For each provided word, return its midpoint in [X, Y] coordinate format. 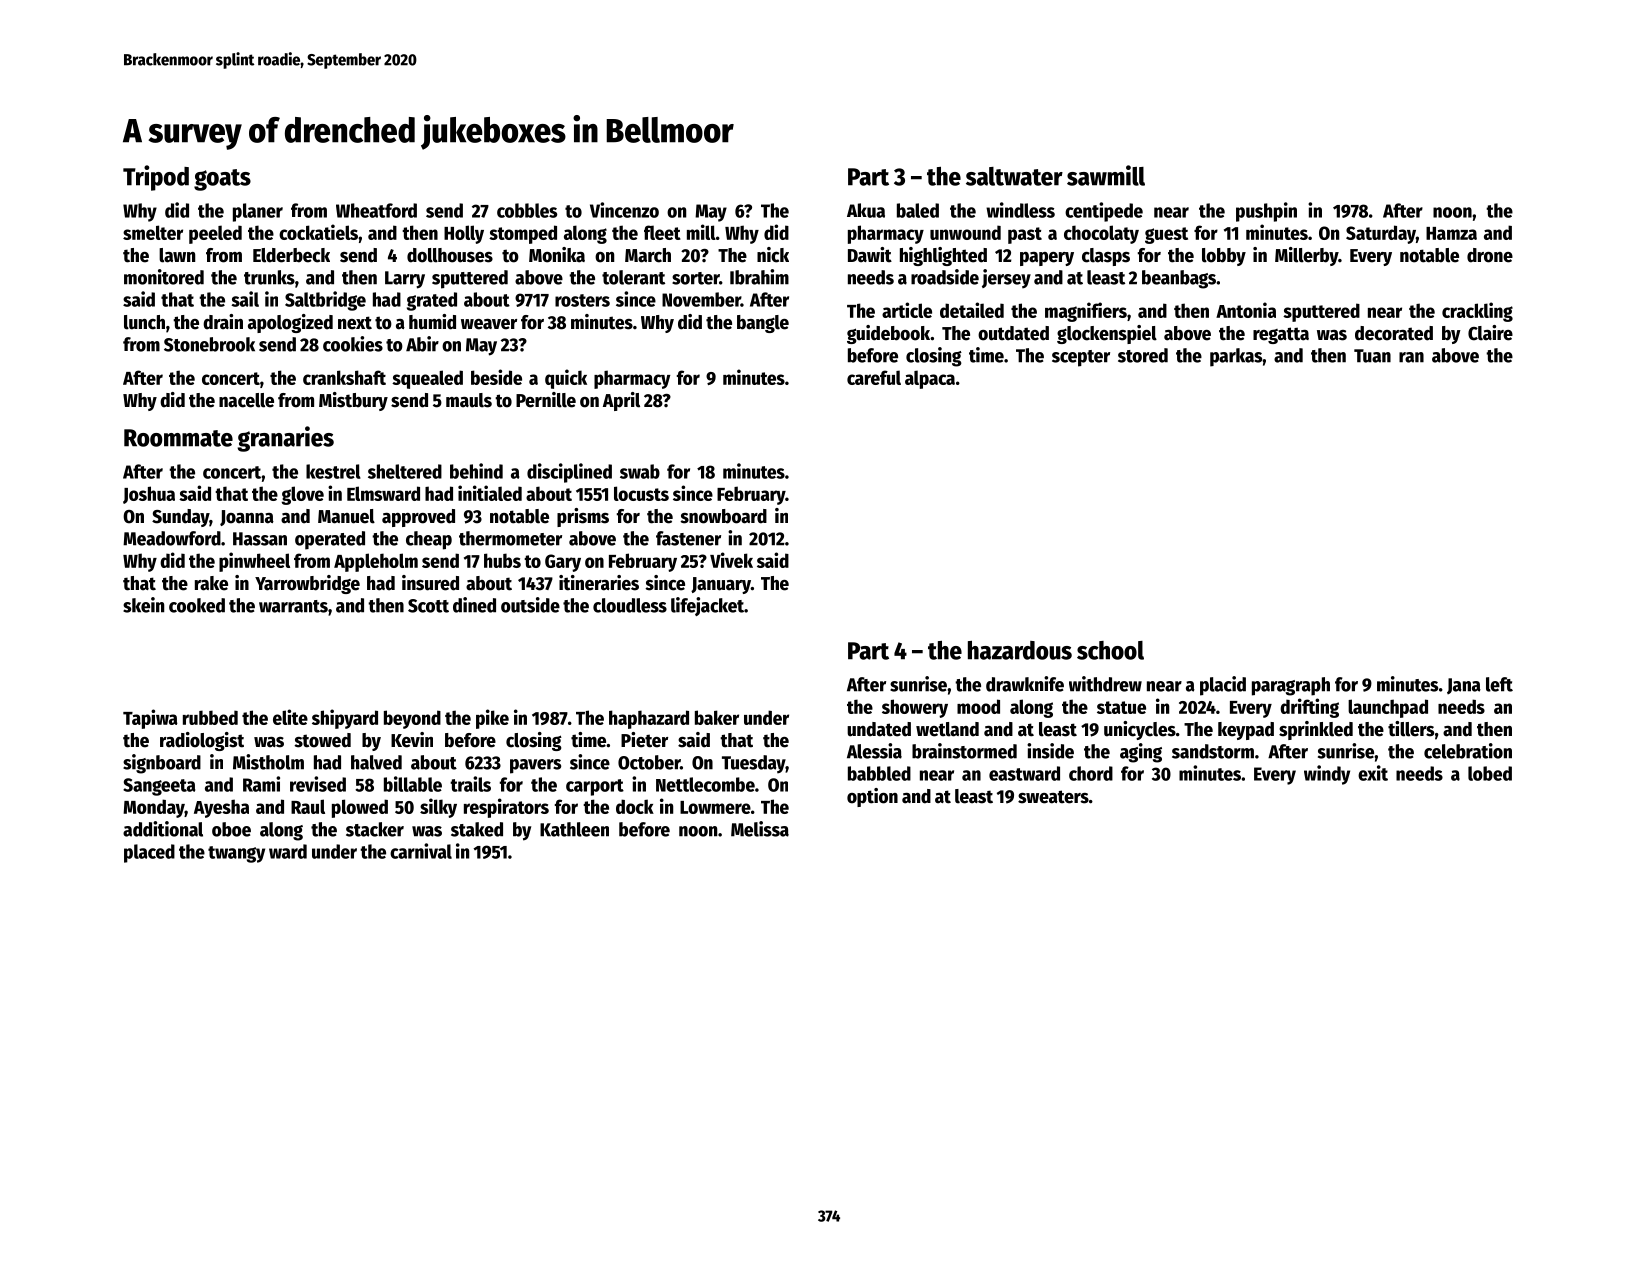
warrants [293, 606]
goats [222, 180]
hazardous [1020, 650]
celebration [1468, 751]
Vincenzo [624, 210]
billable [413, 784]
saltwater [1014, 176]
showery [915, 708]
